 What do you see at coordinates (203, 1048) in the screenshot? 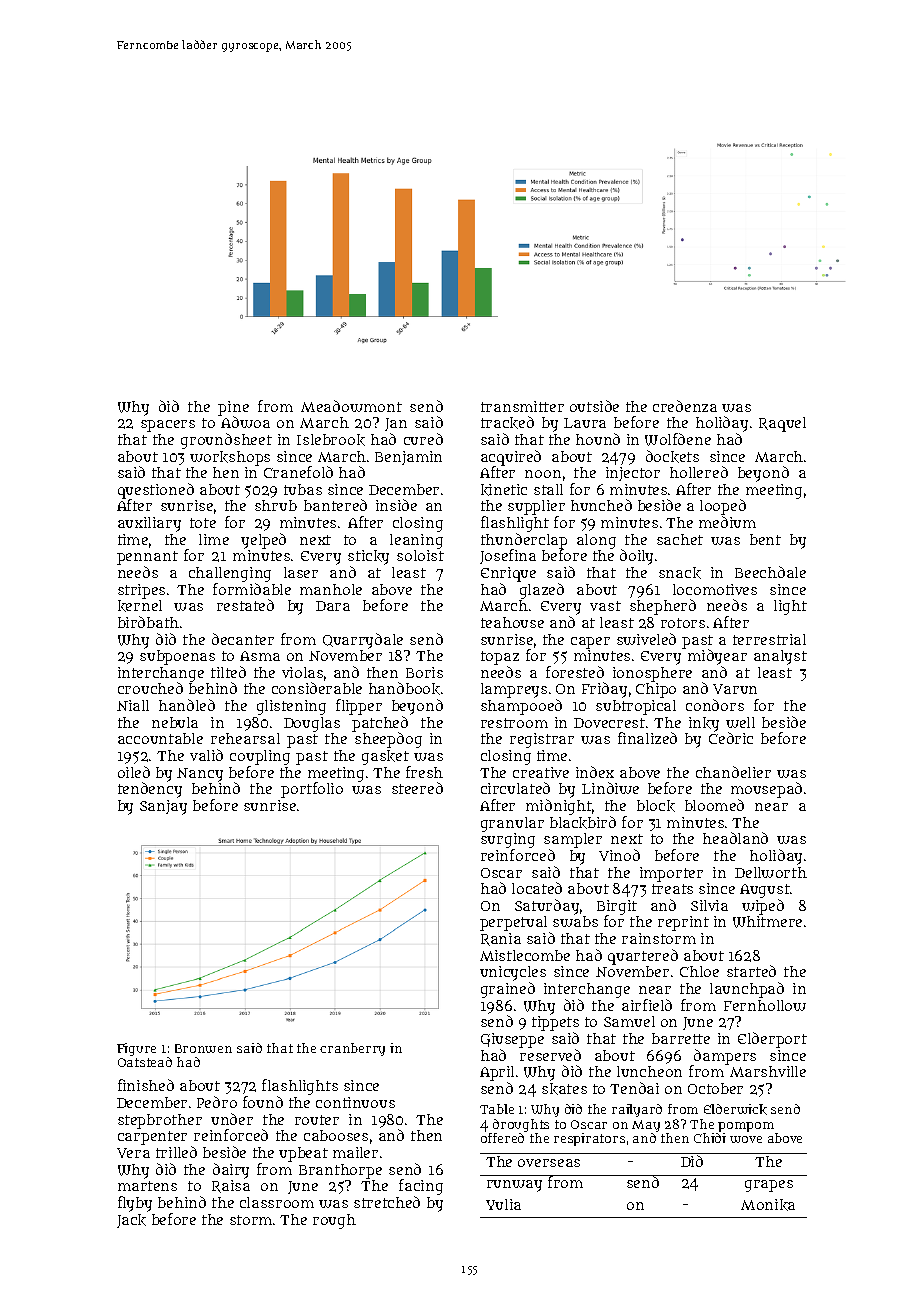
I see `Bronwen` at bounding box center [203, 1048].
